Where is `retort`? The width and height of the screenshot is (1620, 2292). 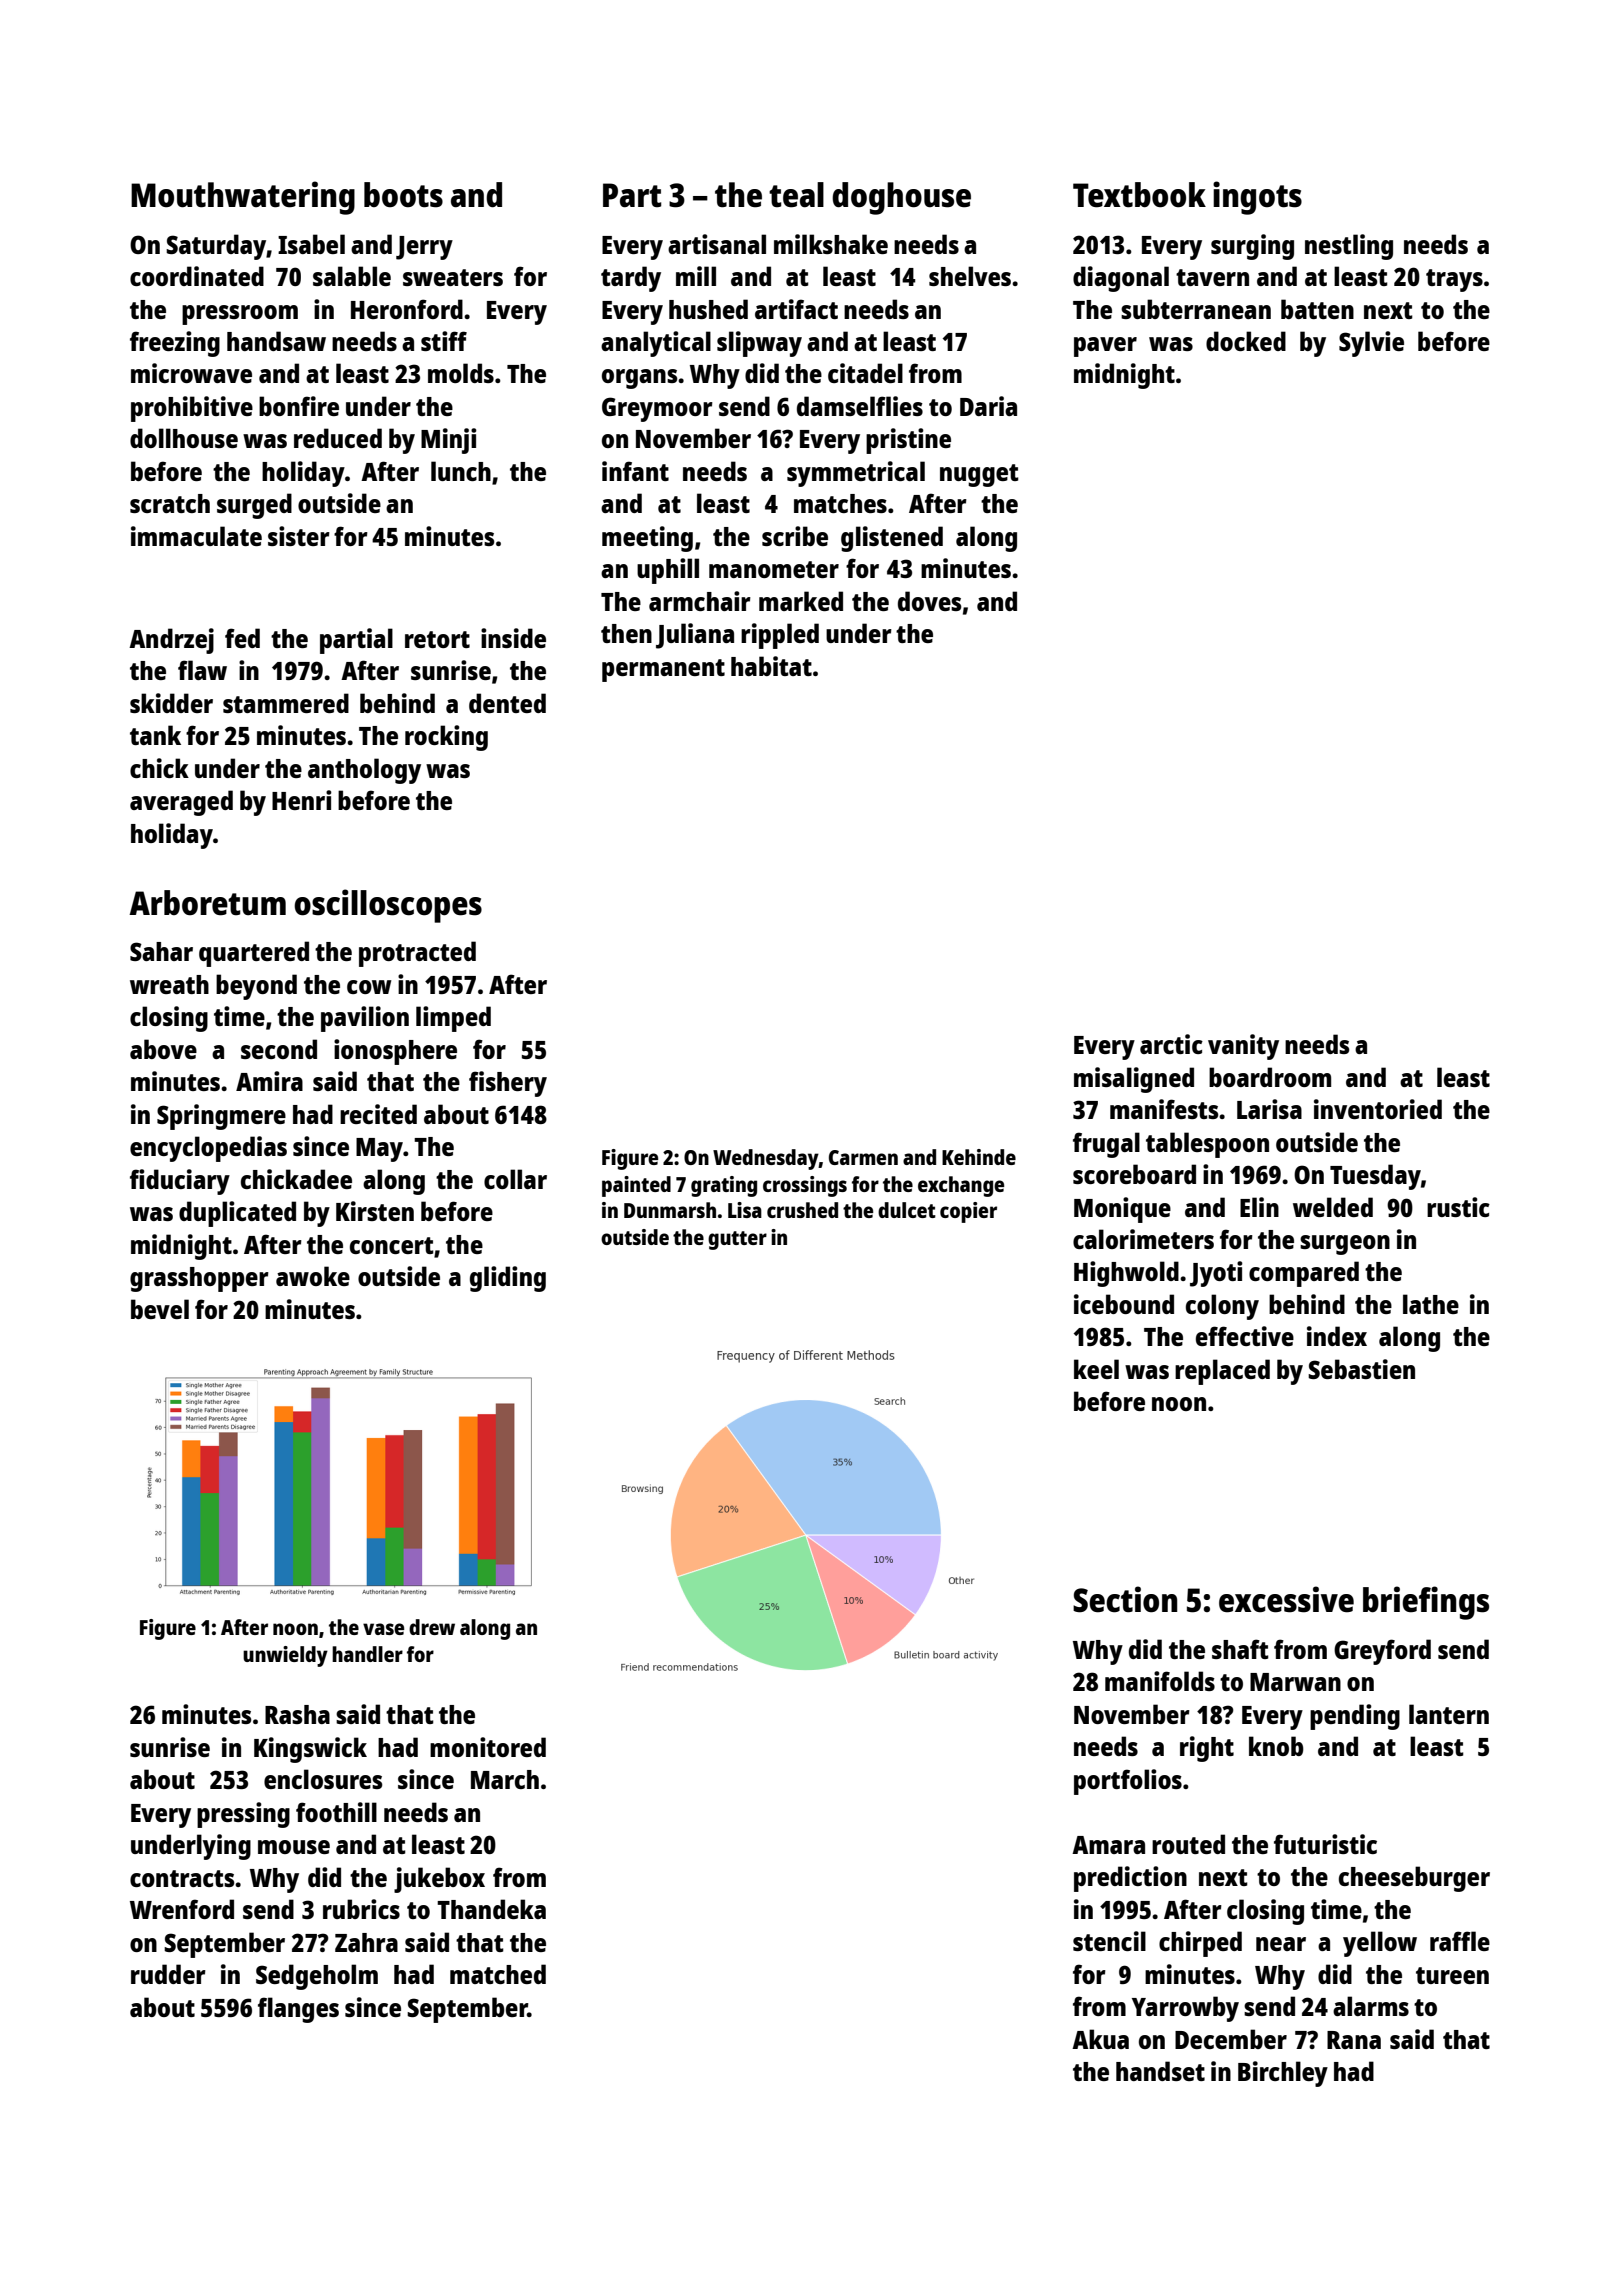 retort is located at coordinates (437, 639).
